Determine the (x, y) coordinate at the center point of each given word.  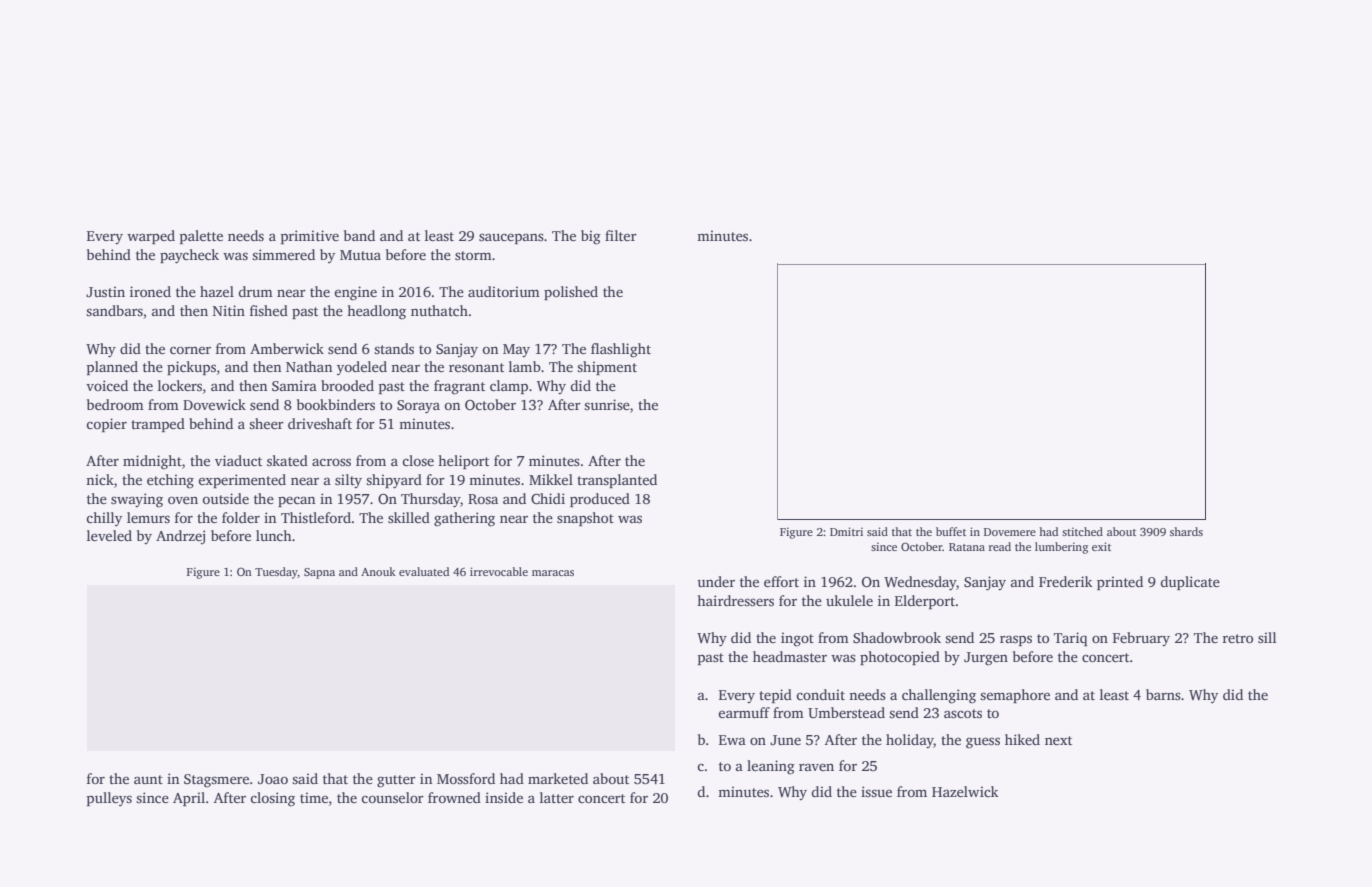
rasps (1016, 640)
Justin (105, 291)
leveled (109, 535)
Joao (273, 779)
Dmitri (846, 531)
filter (621, 235)
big (591, 237)
